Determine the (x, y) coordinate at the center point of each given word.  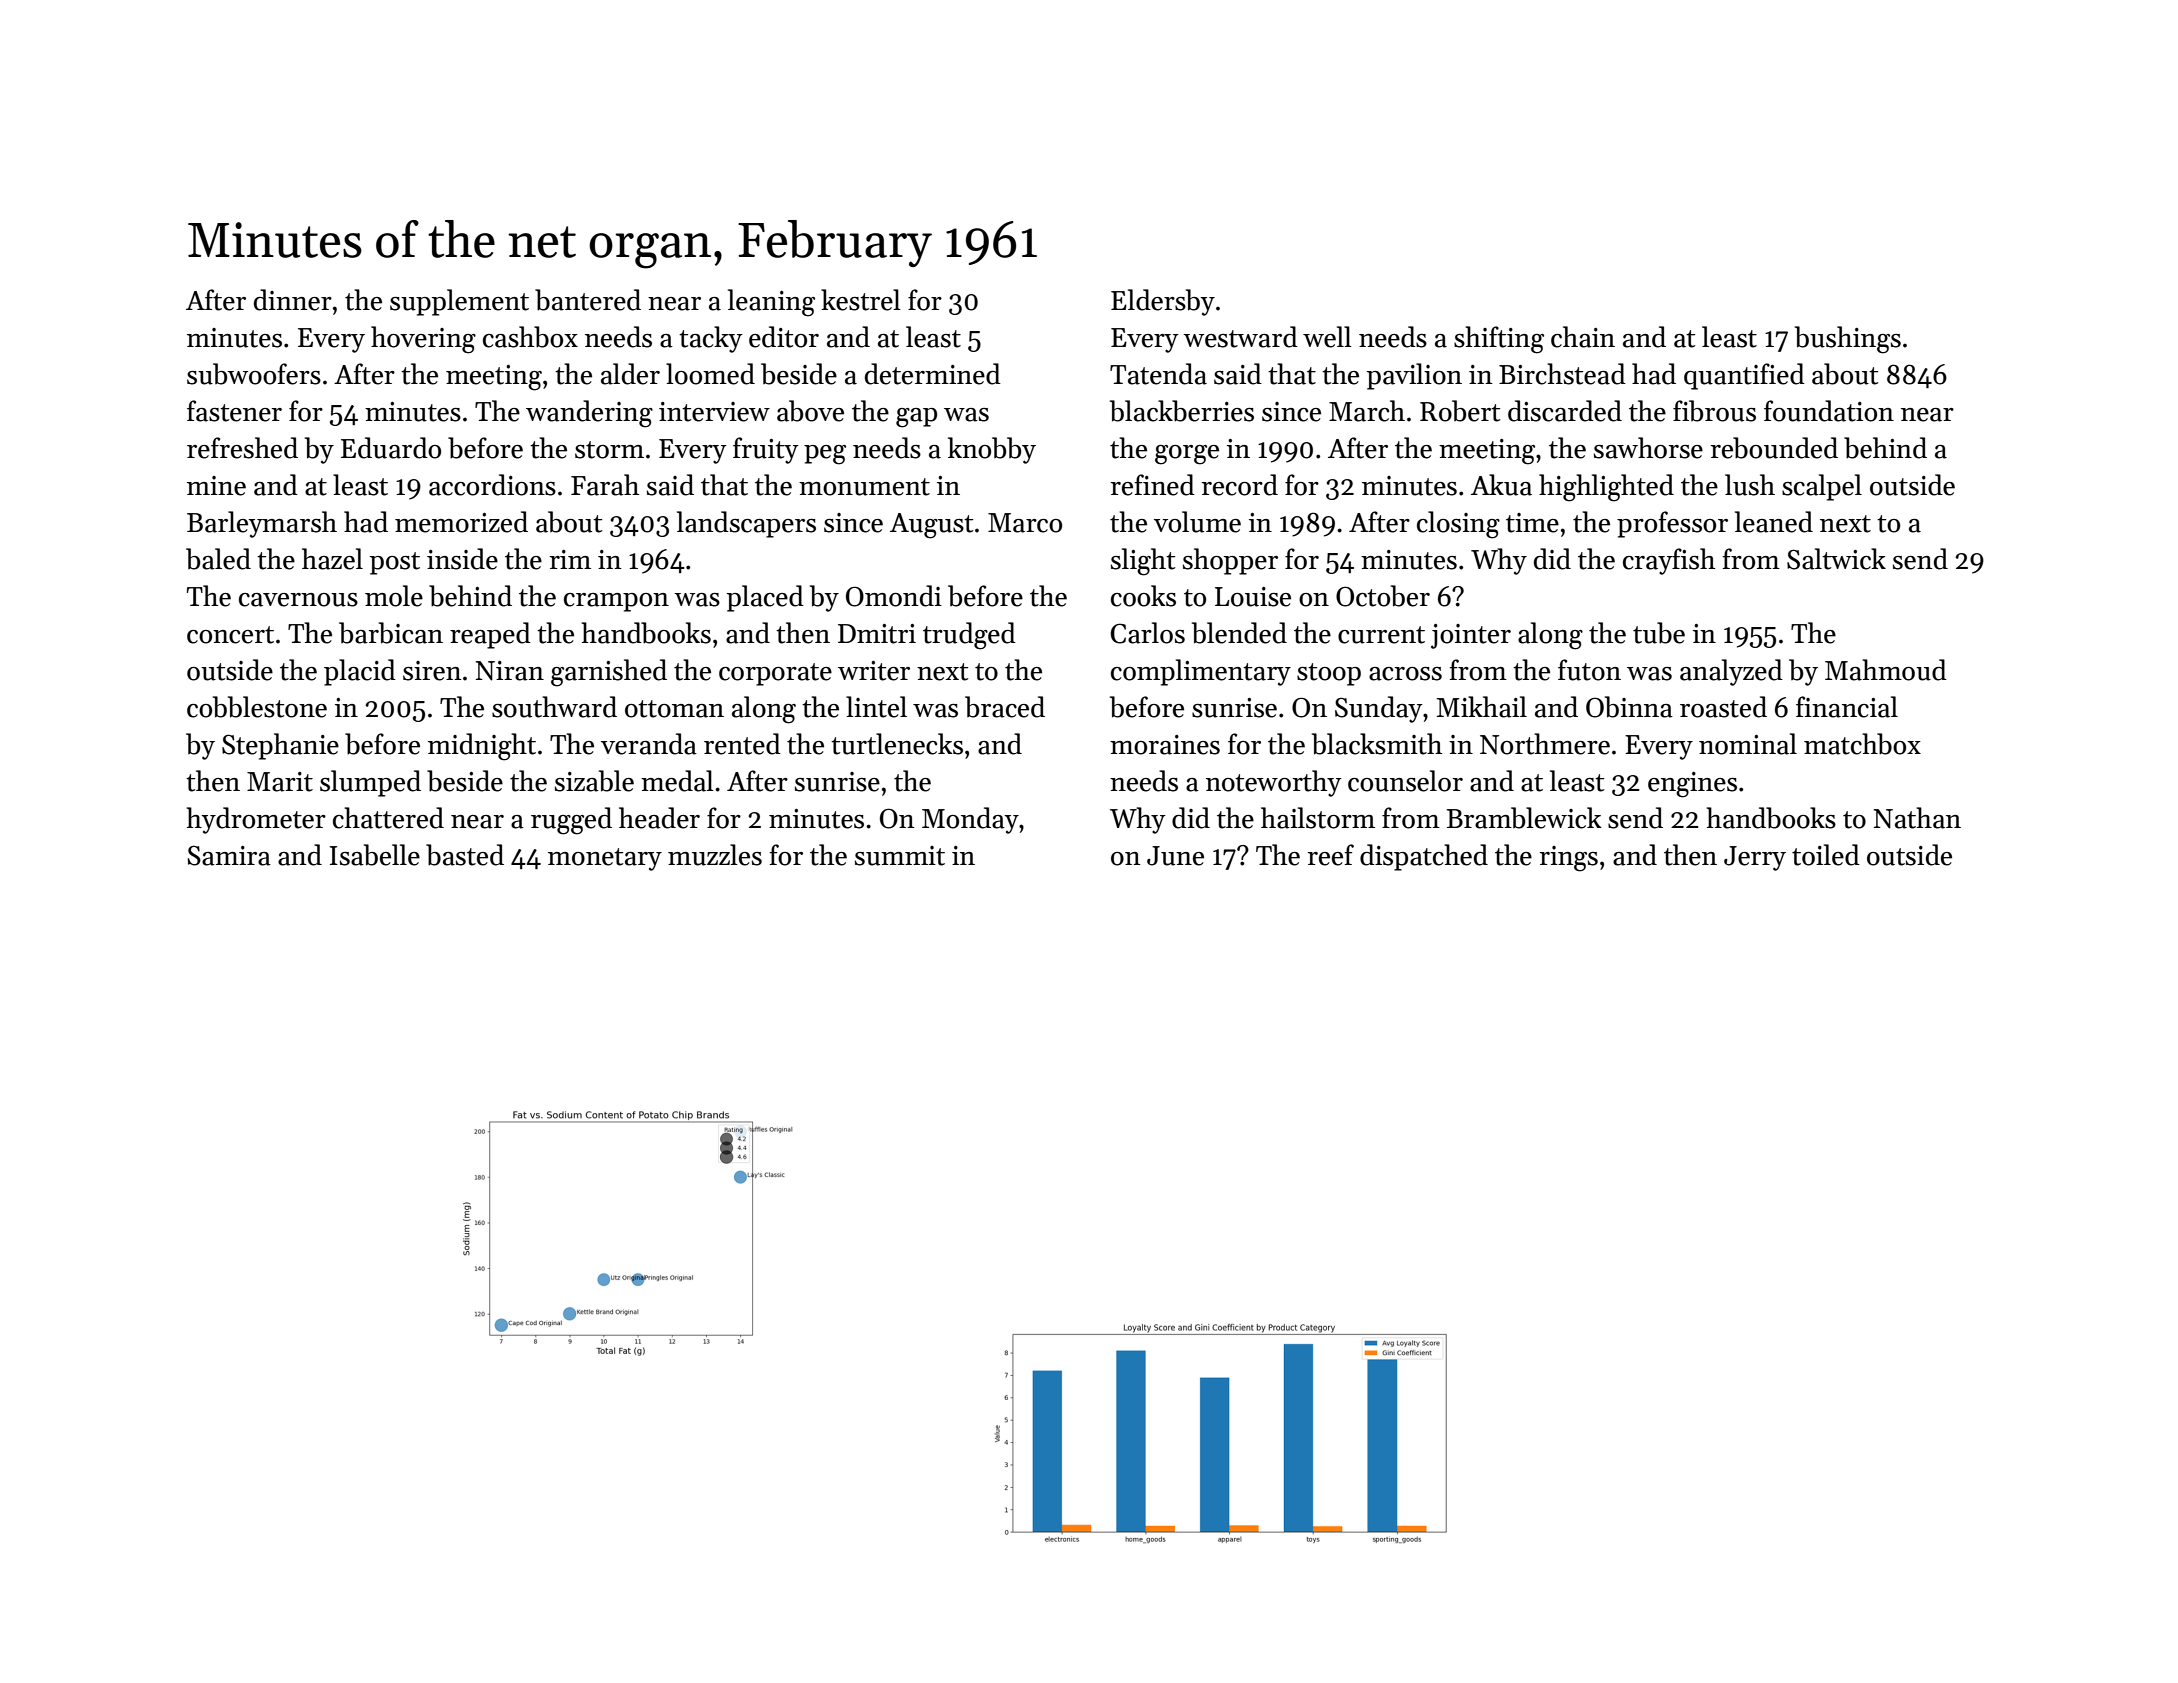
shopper (1230, 561)
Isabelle (375, 855)
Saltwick (1836, 559)
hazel (332, 559)
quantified (1744, 376)
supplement (459, 302)
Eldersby (1163, 302)
